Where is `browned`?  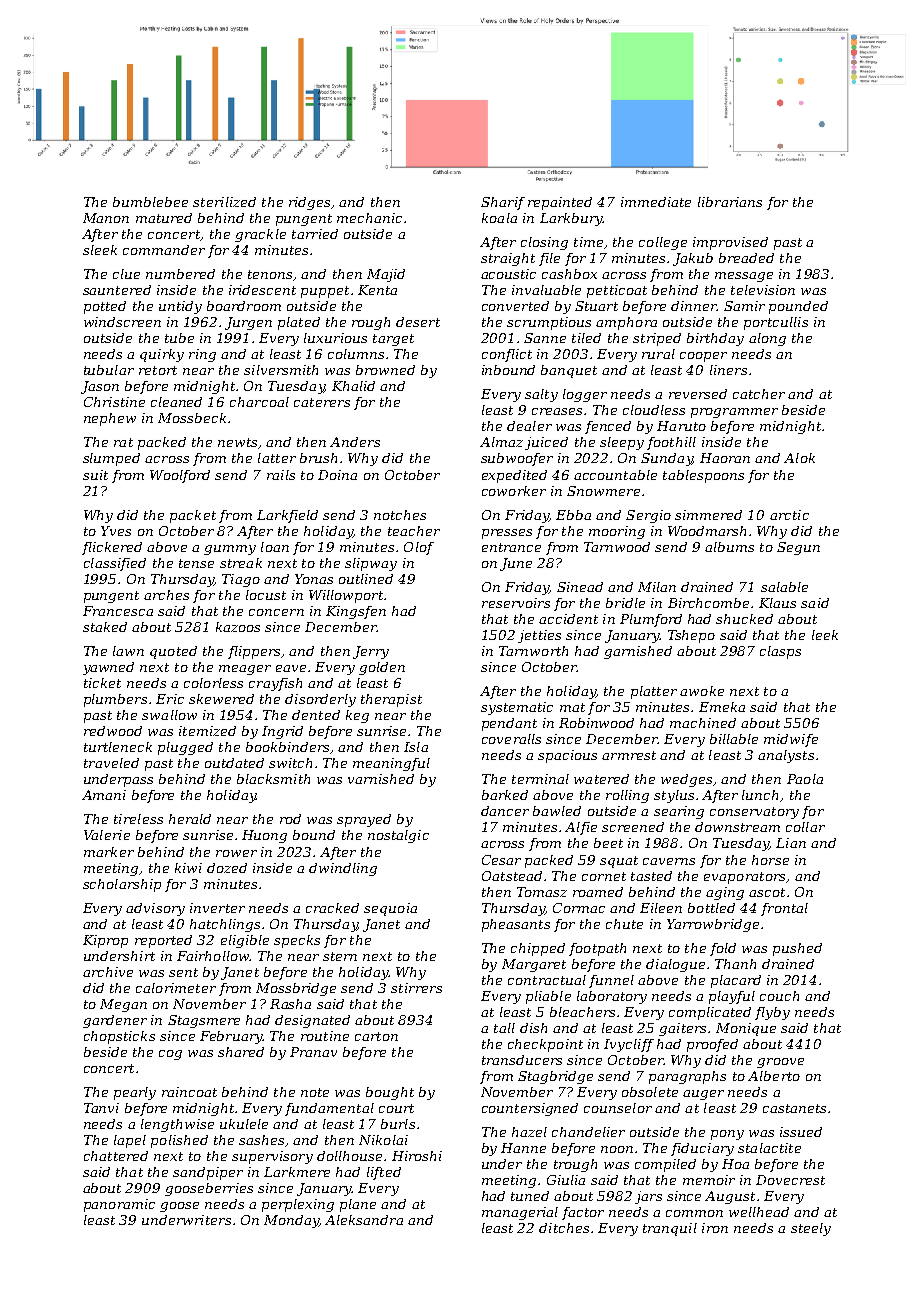
browned is located at coordinates (385, 370).
